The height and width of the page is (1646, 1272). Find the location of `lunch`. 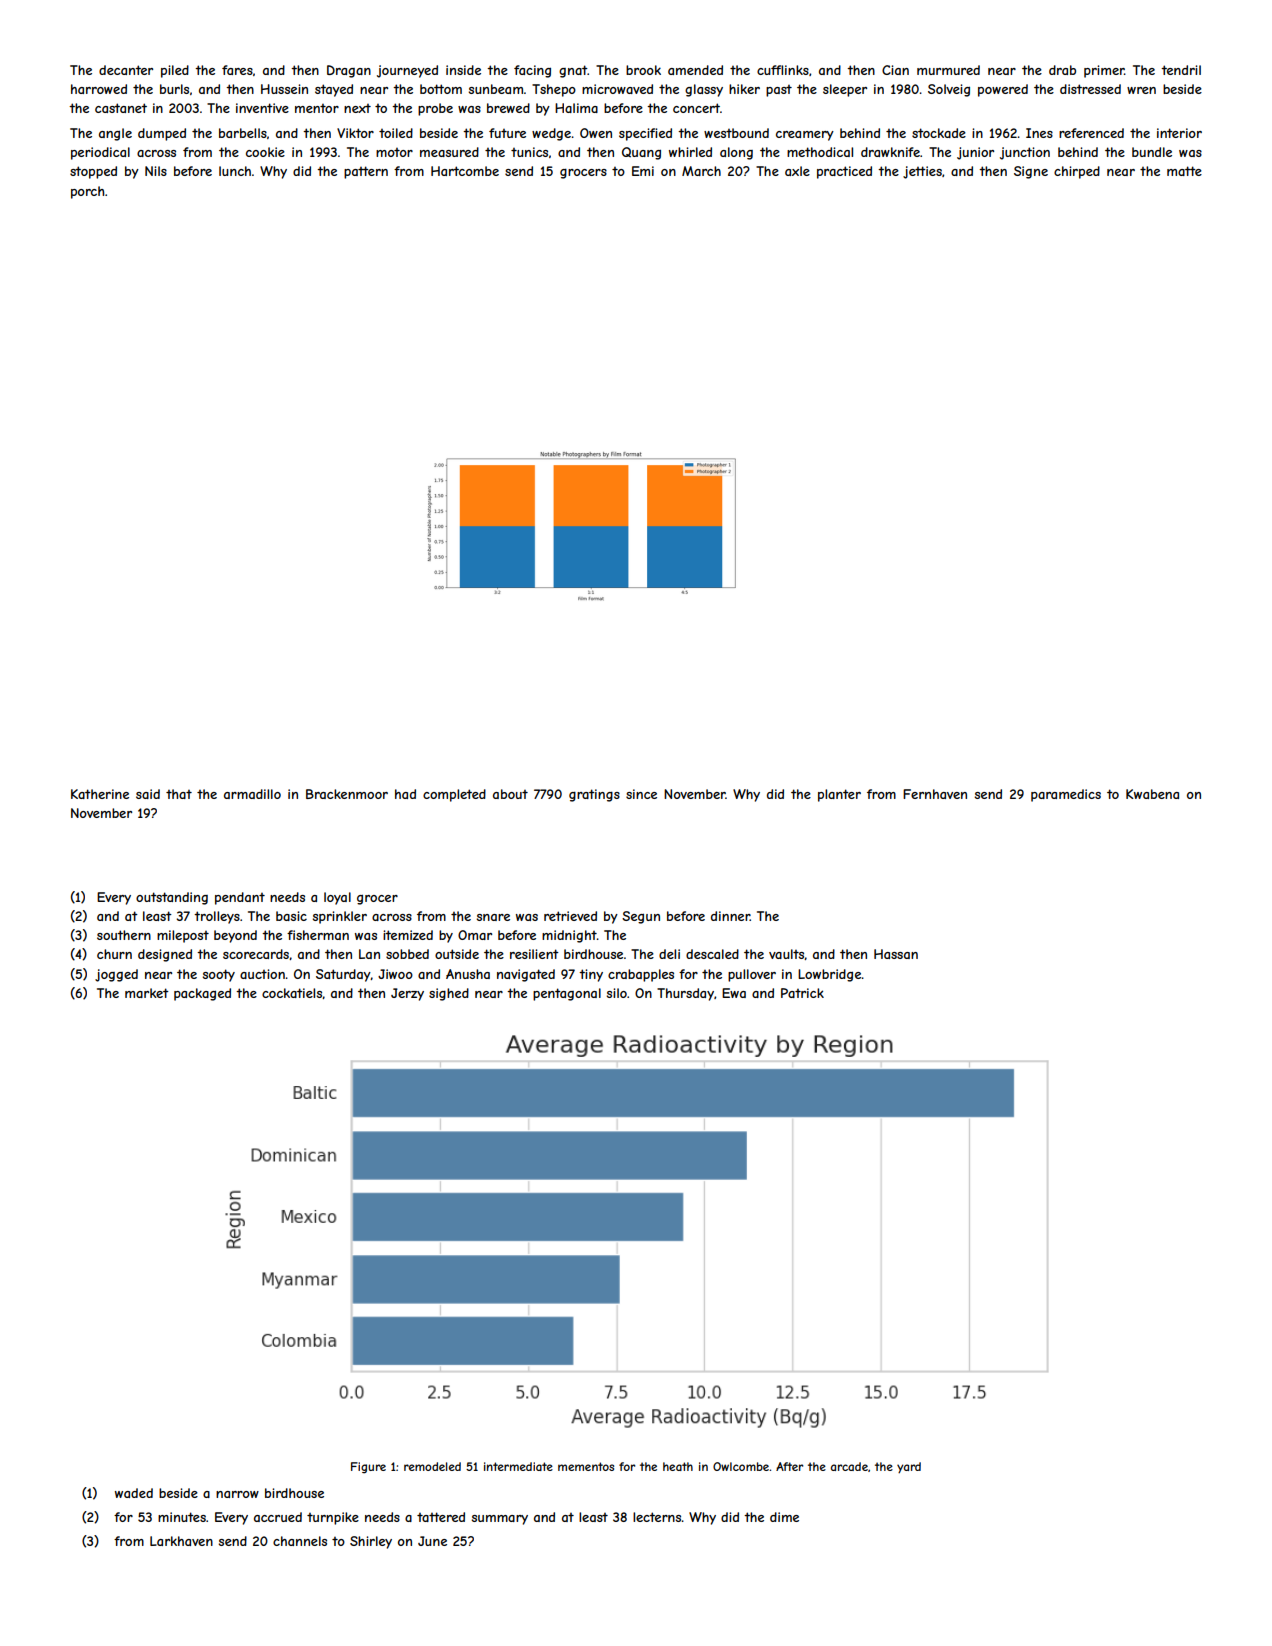

lunch is located at coordinates (235, 171).
